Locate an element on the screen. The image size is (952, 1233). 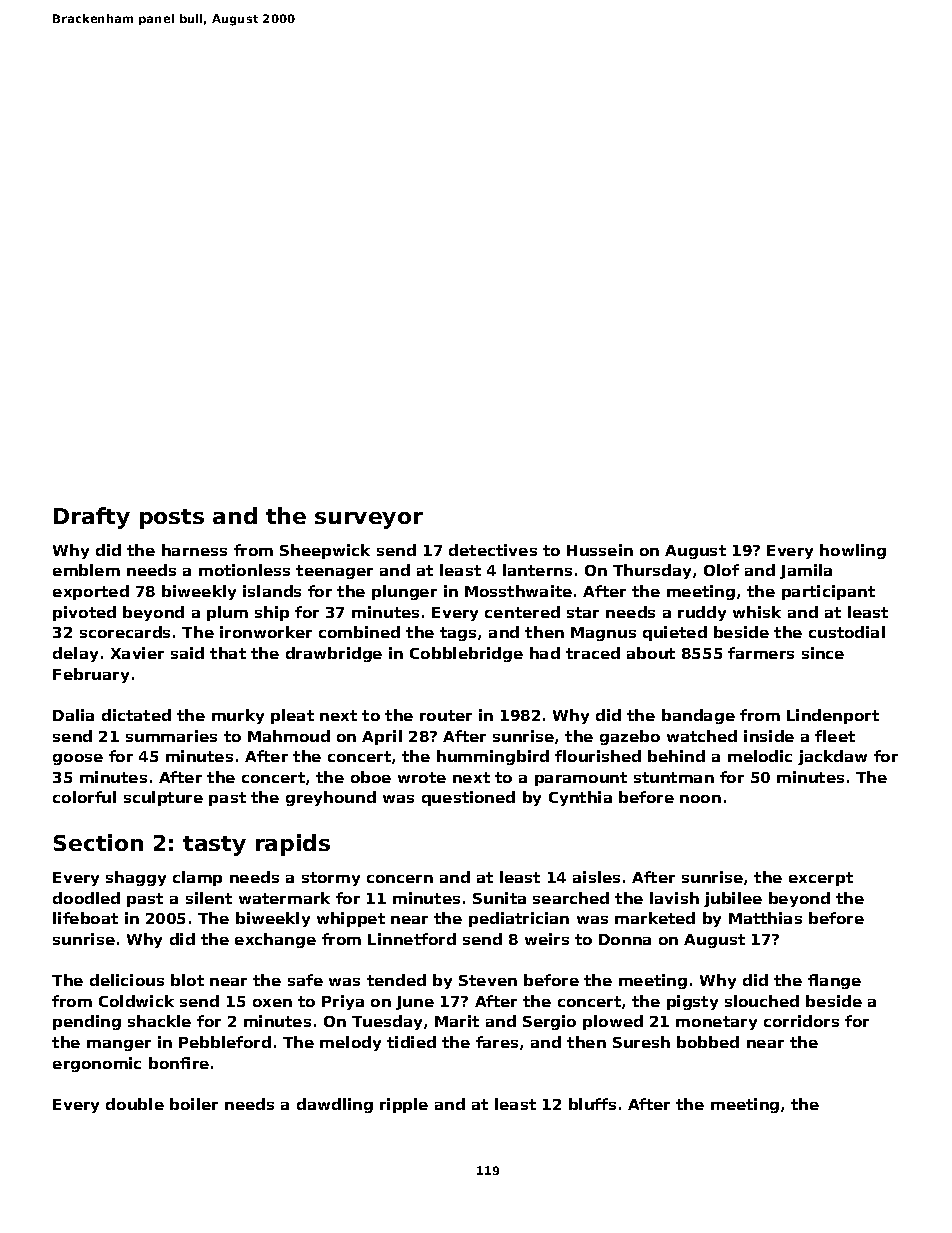
ripple is located at coordinates (404, 1105).
